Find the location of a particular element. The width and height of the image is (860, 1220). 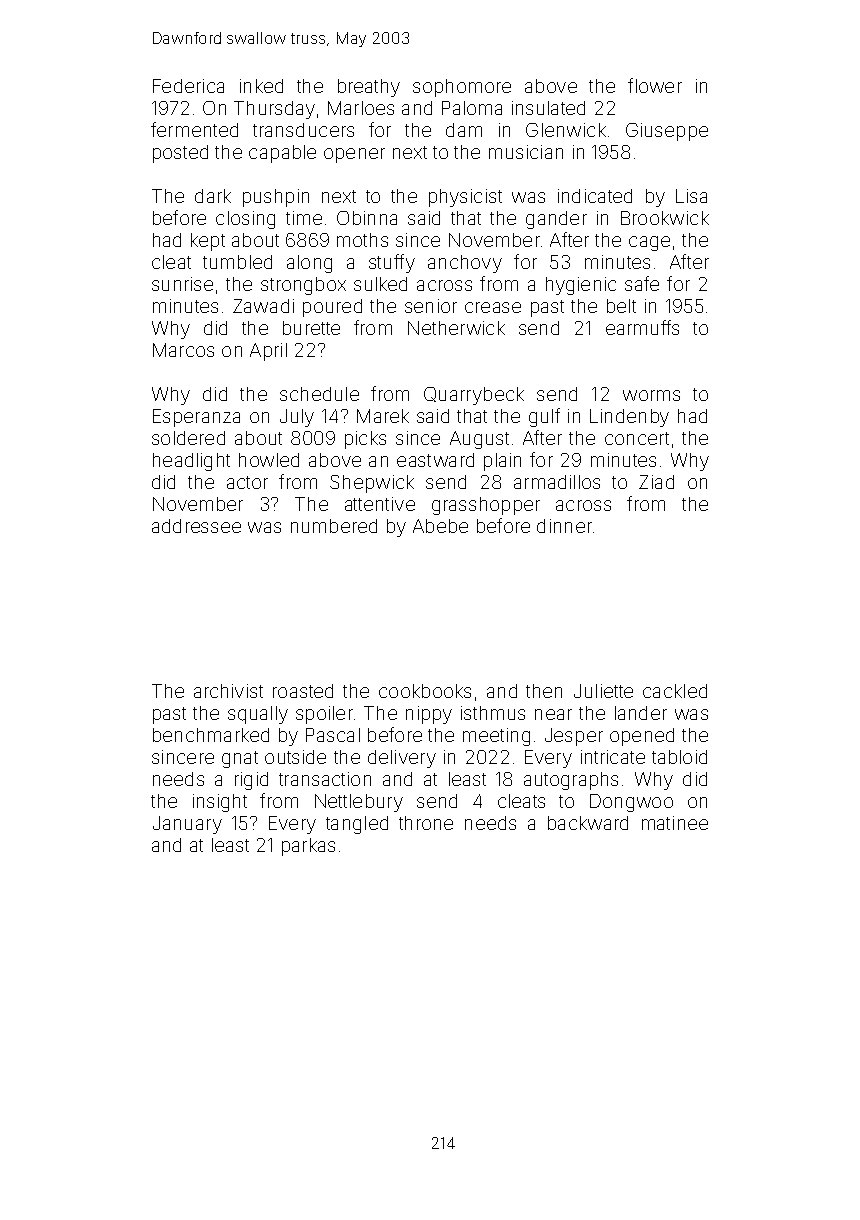

stuffy is located at coordinates (392, 263).
